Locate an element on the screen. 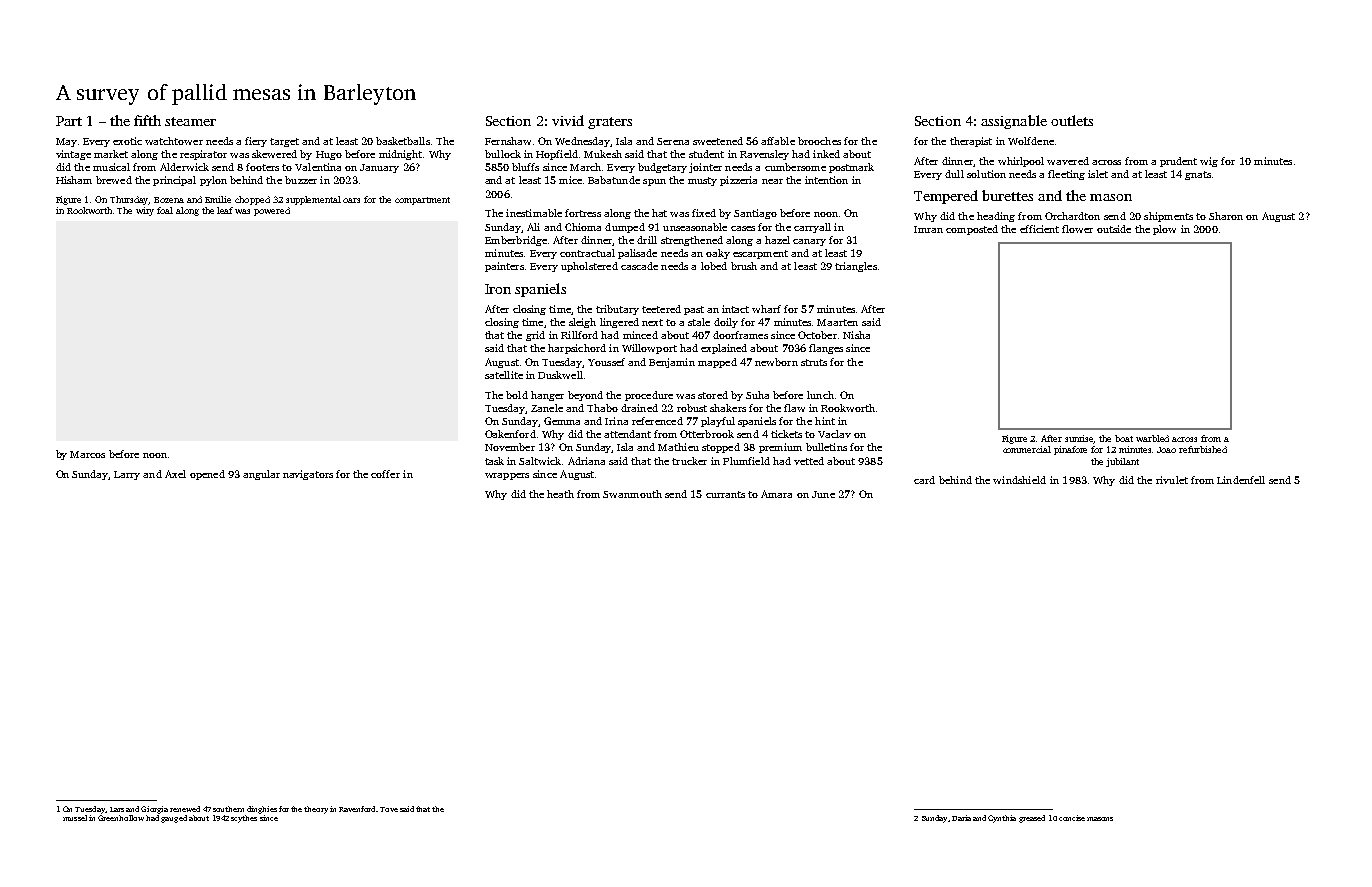 The height and width of the screenshot is (887, 1372). assignable is located at coordinates (1014, 122).
